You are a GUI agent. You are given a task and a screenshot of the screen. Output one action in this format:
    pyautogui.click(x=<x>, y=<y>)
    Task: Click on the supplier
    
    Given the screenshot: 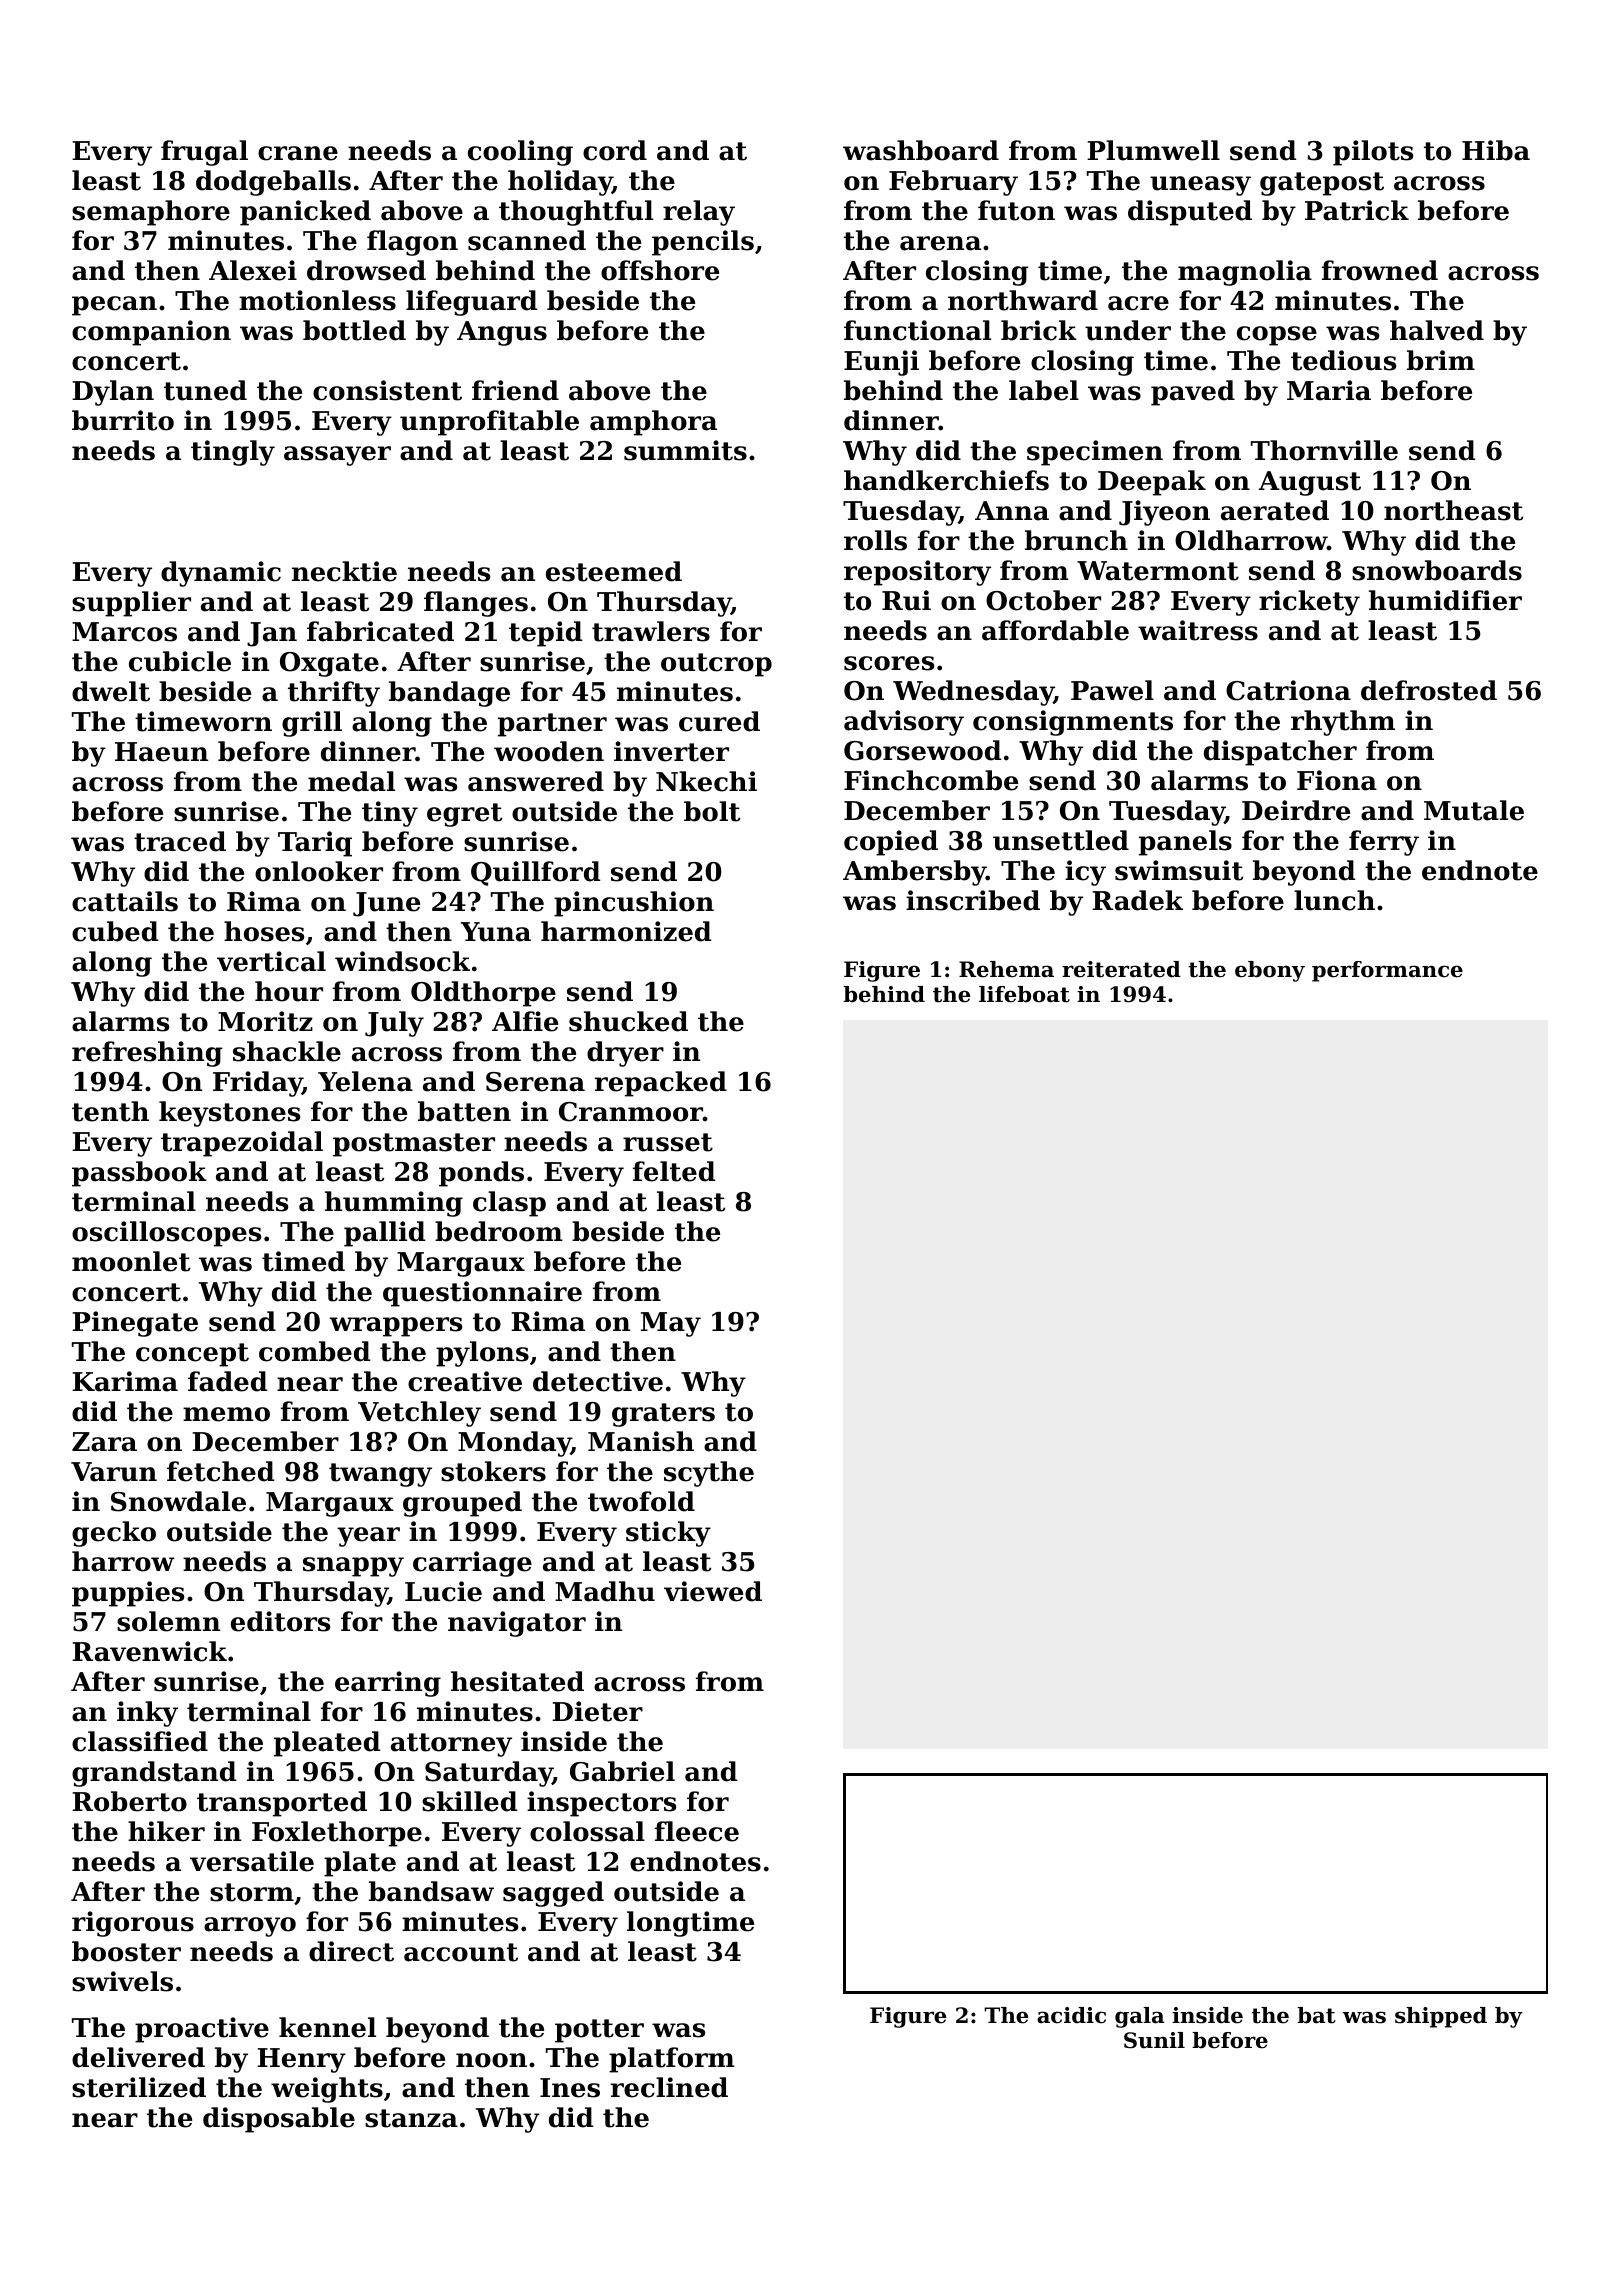 What is the action you would take?
    pyautogui.click(x=131, y=604)
